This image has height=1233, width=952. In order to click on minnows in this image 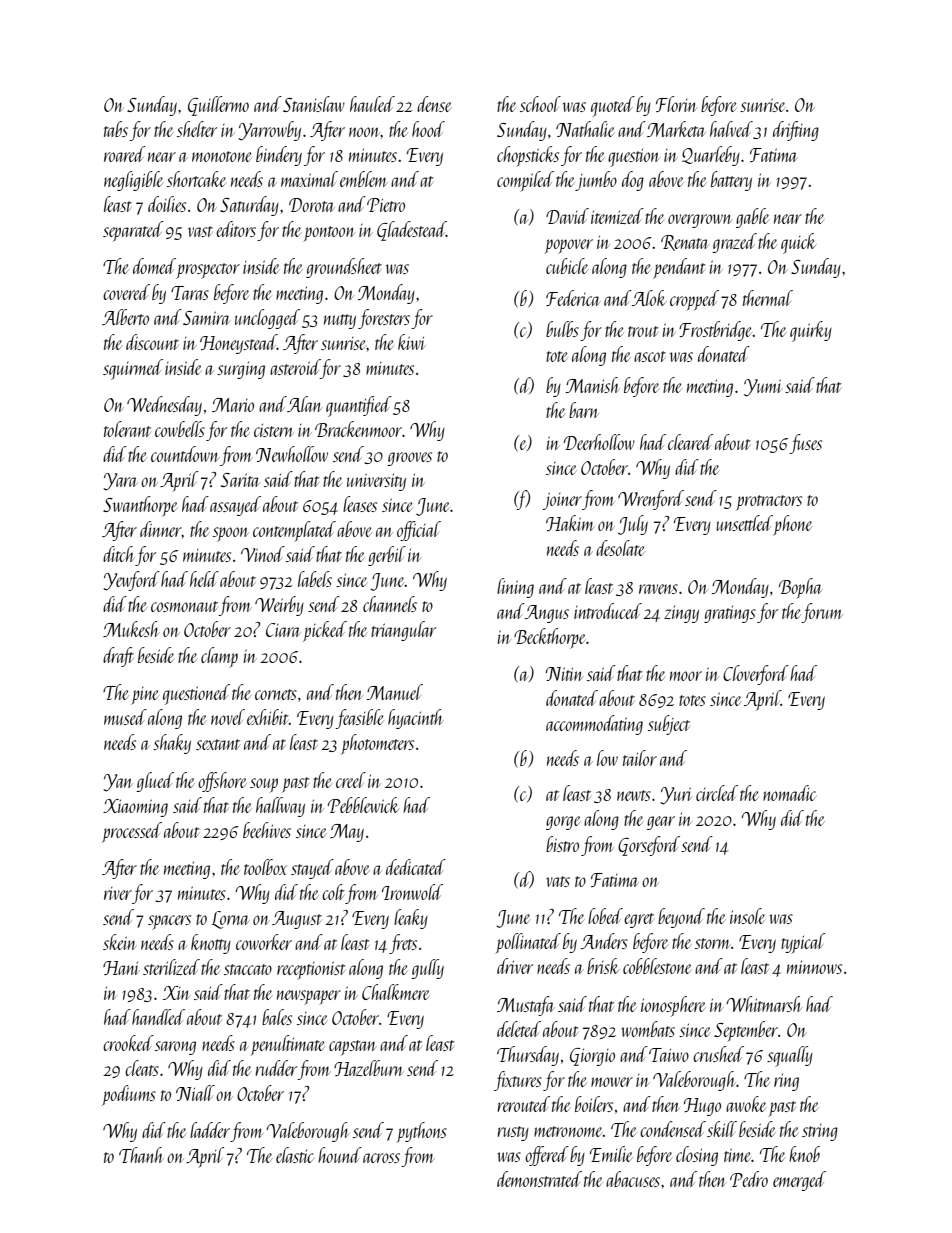, I will do `click(814, 967)`.
